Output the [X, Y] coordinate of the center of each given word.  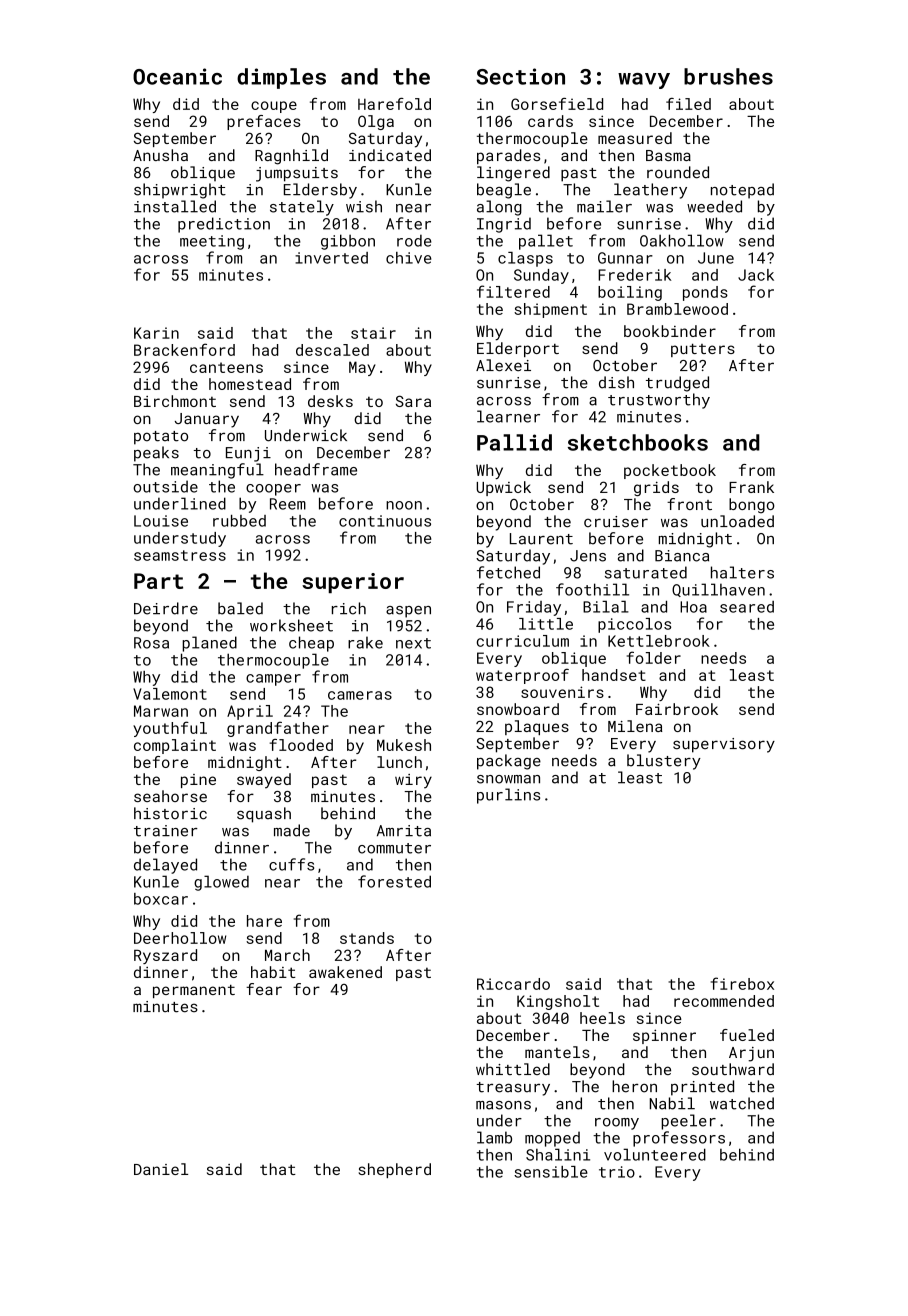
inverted [331, 258]
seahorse [170, 796]
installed [175, 206]
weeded [714, 206]
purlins [508, 796]
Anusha [160, 155]
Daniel [161, 1169]
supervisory [724, 745]
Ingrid [504, 225]
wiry [413, 781]
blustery [664, 762]
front [689, 504]
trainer [166, 831]
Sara [413, 401]
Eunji [248, 454]
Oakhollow [682, 240]
